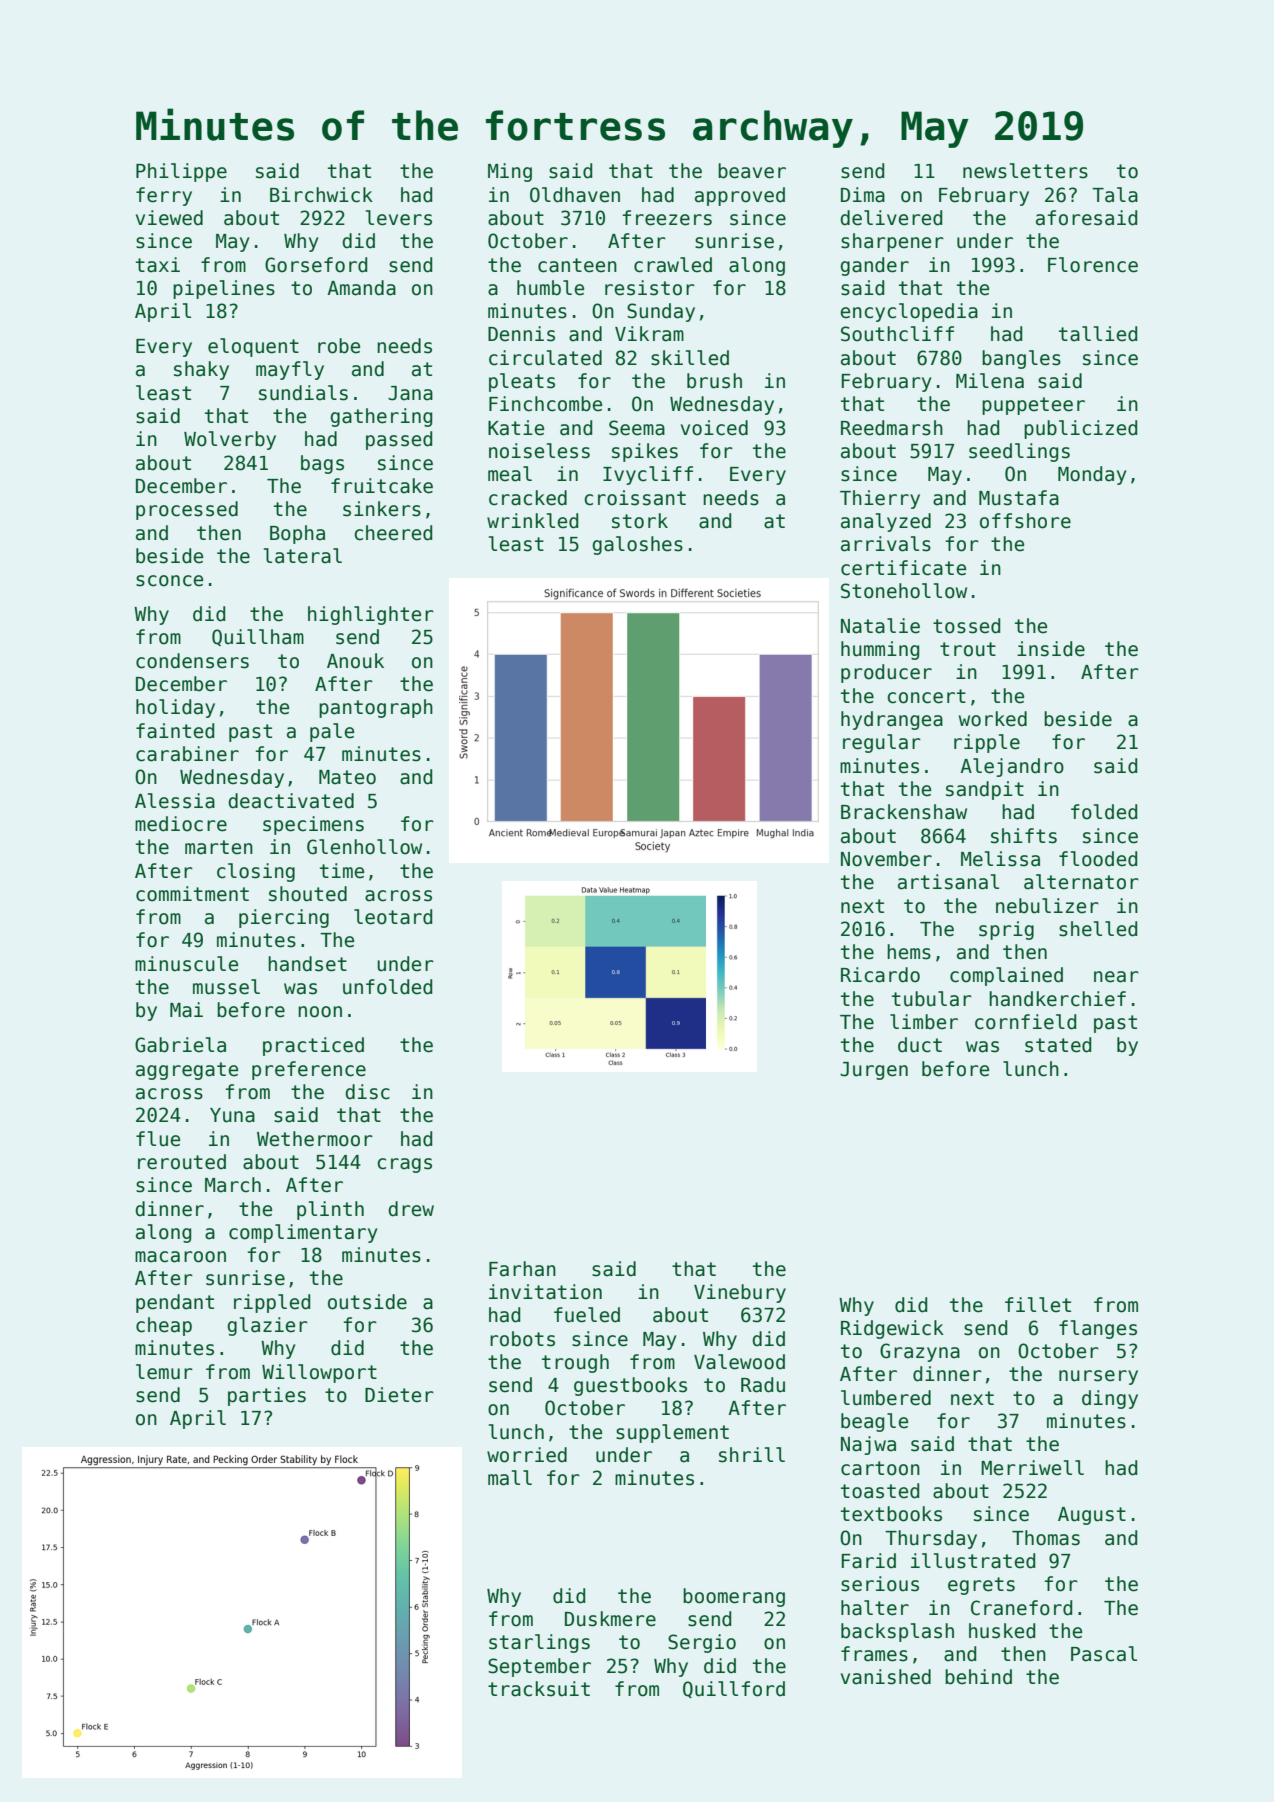  I want to click on galoshes, so click(637, 545).
